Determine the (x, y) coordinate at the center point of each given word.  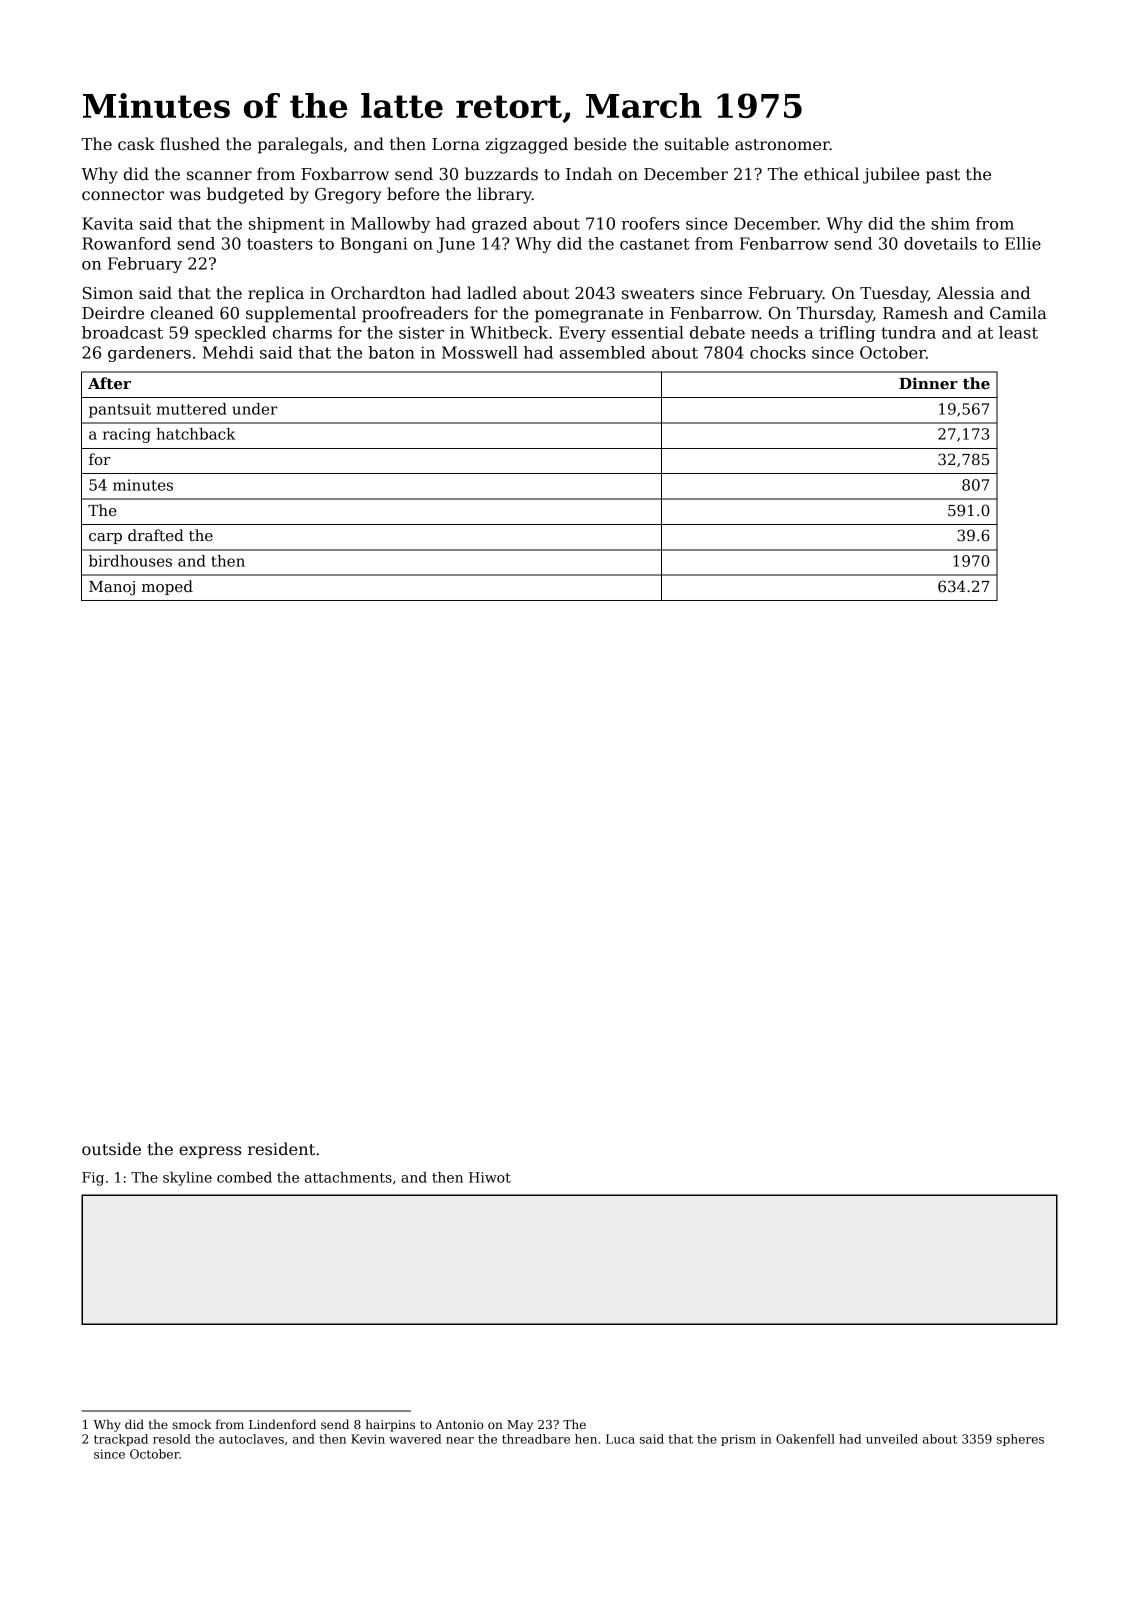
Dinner (928, 383)
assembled (602, 352)
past (943, 176)
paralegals (300, 145)
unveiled (892, 1439)
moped (167, 587)
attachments (348, 1177)
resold (172, 1439)
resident (281, 1149)
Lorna (456, 144)
